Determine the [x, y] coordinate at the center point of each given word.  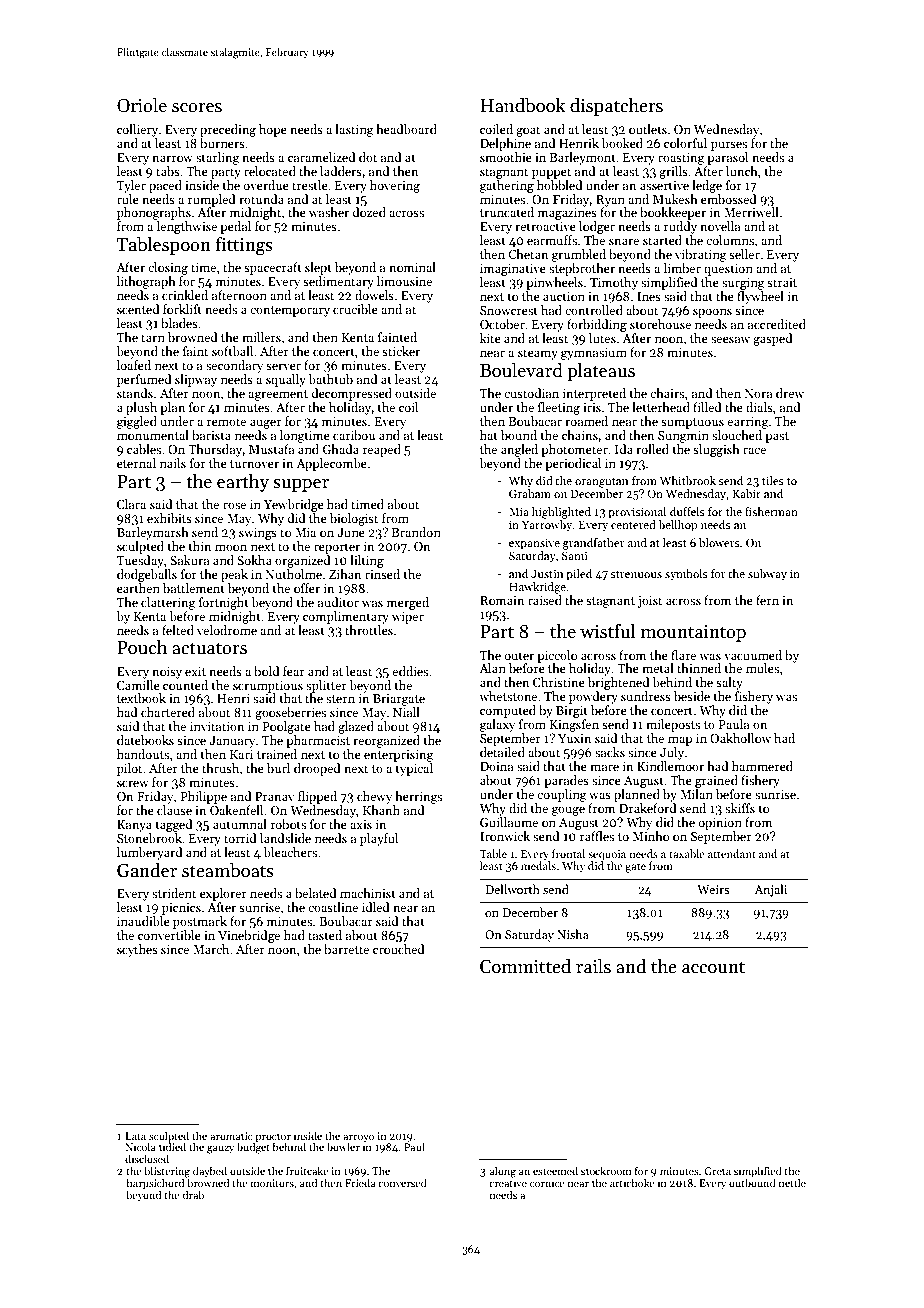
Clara [131, 504]
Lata [135, 1136]
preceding [228, 130]
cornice [547, 1183]
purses [729, 146]
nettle [792, 1182]
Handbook [522, 105]
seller [744, 254]
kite [490, 338]
